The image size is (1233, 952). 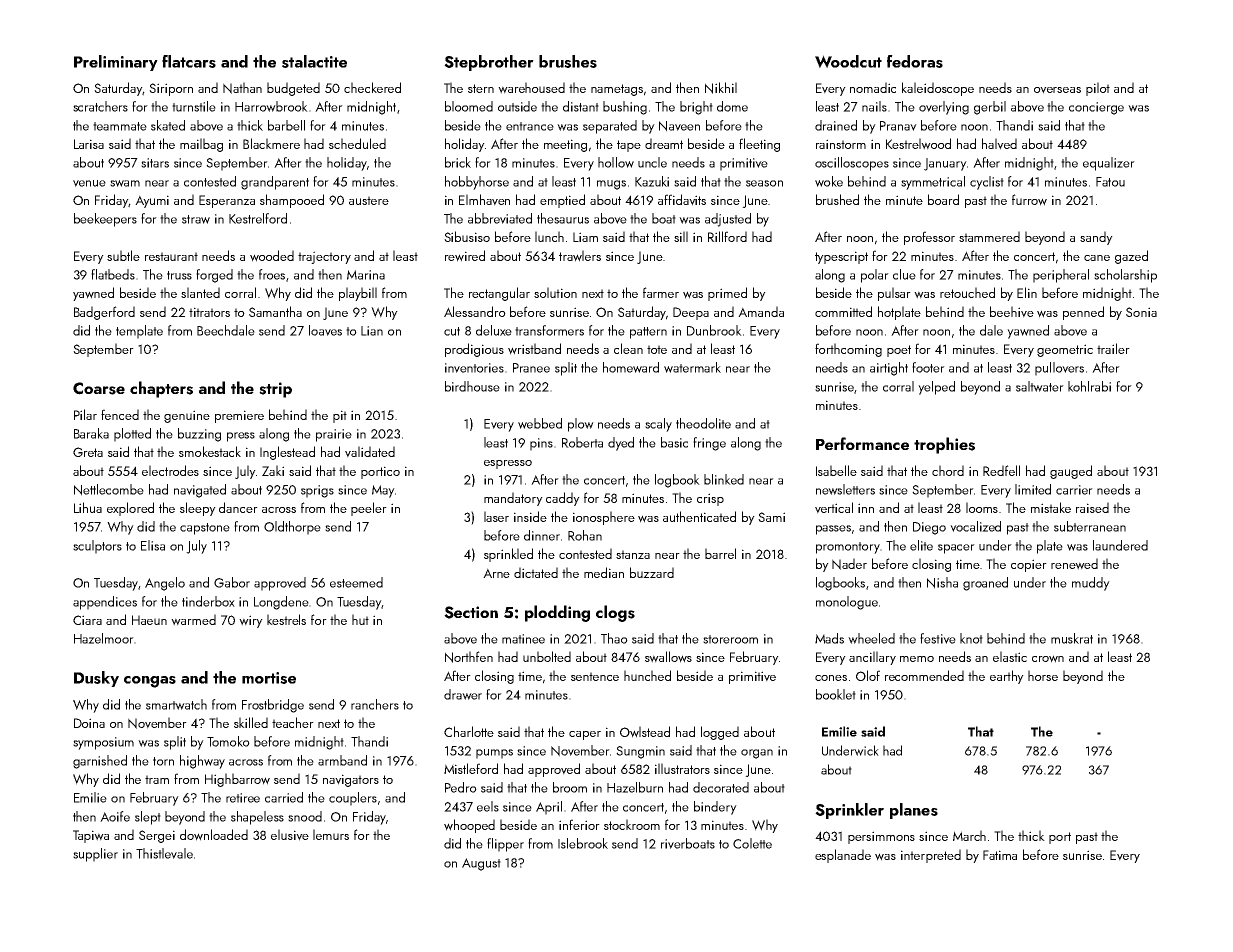 I want to click on scratchers, so click(x=100, y=106).
